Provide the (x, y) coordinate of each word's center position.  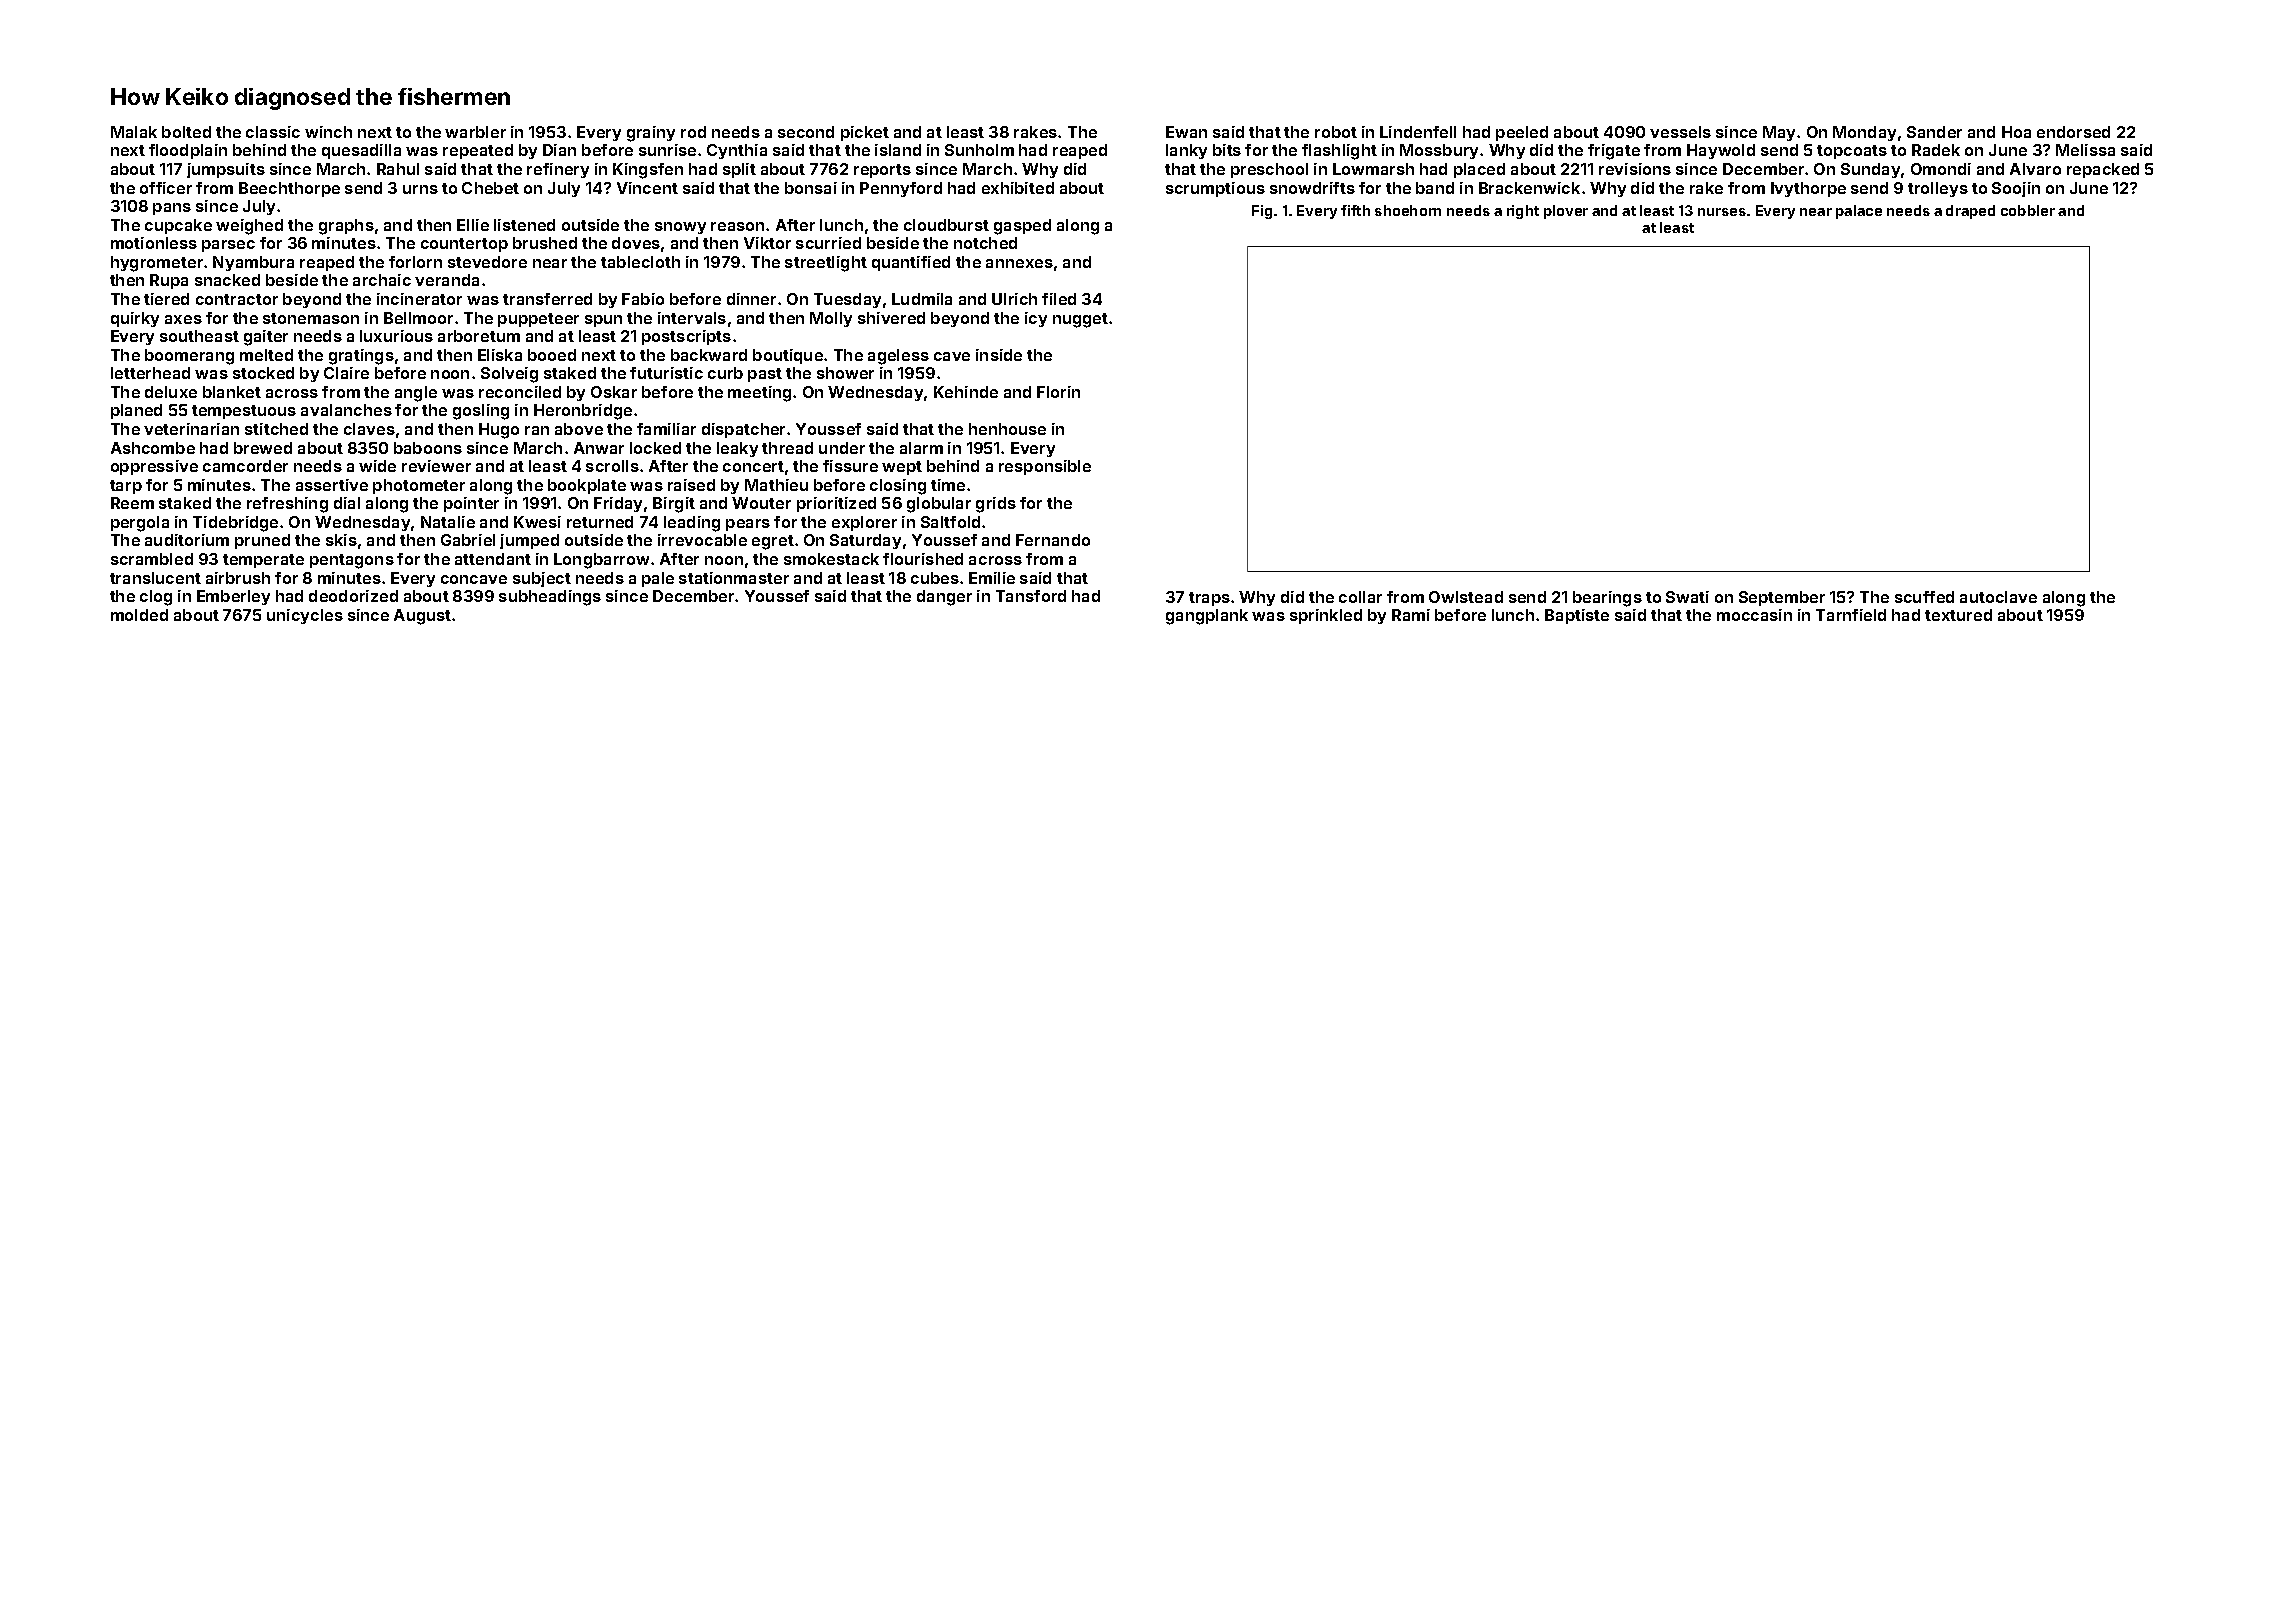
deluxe (171, 392)
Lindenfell (1418, 132)
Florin (1058, 392)
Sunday (1870, 170)
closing (898, 487)
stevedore (487, 262)
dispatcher (743, 430)
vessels (1680, 132)
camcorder (245, 466)
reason (737, 226)
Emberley (233, 597)
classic (273, 132)
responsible (1045, 467)
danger (944, 598)
